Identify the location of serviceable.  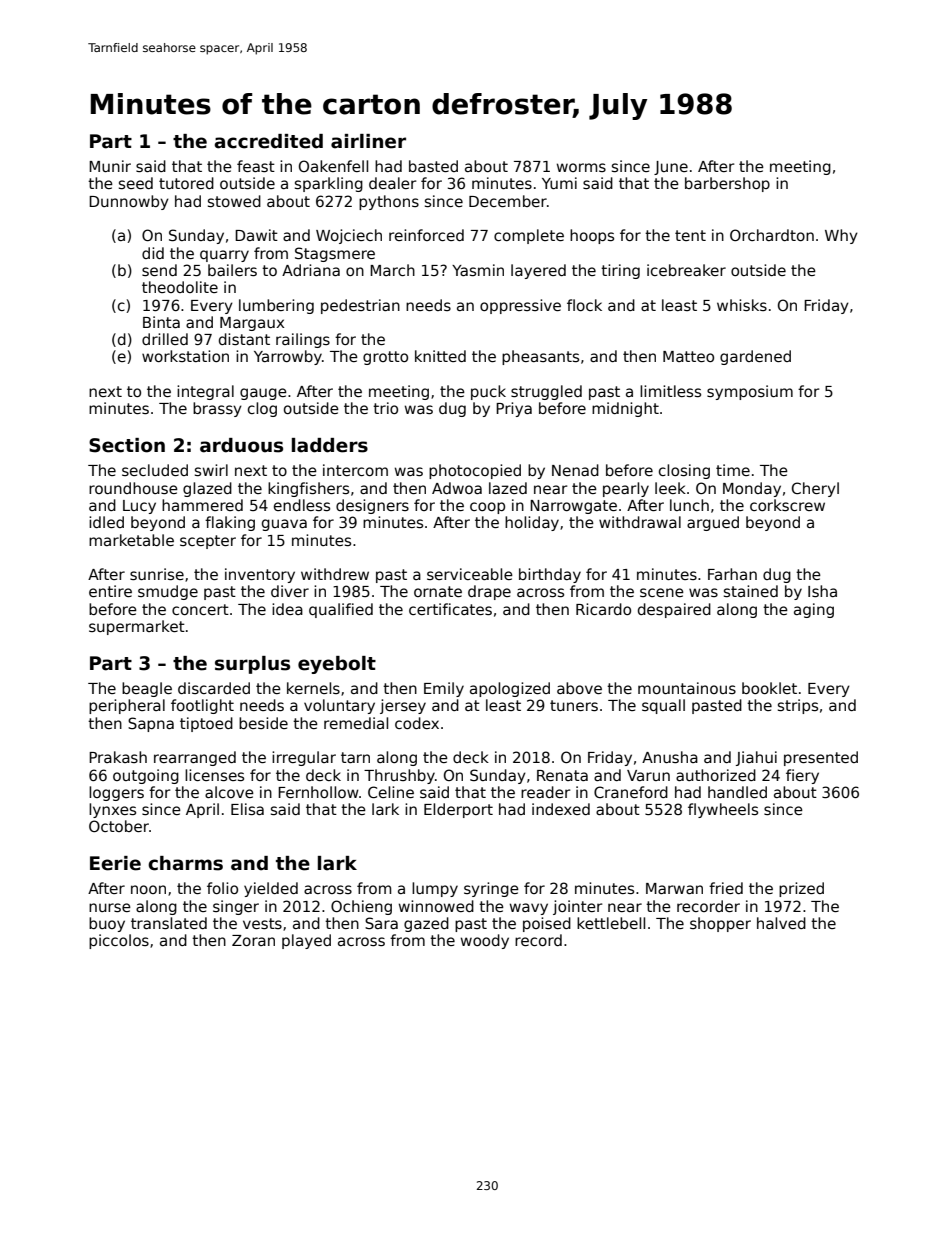
(470, 574).
